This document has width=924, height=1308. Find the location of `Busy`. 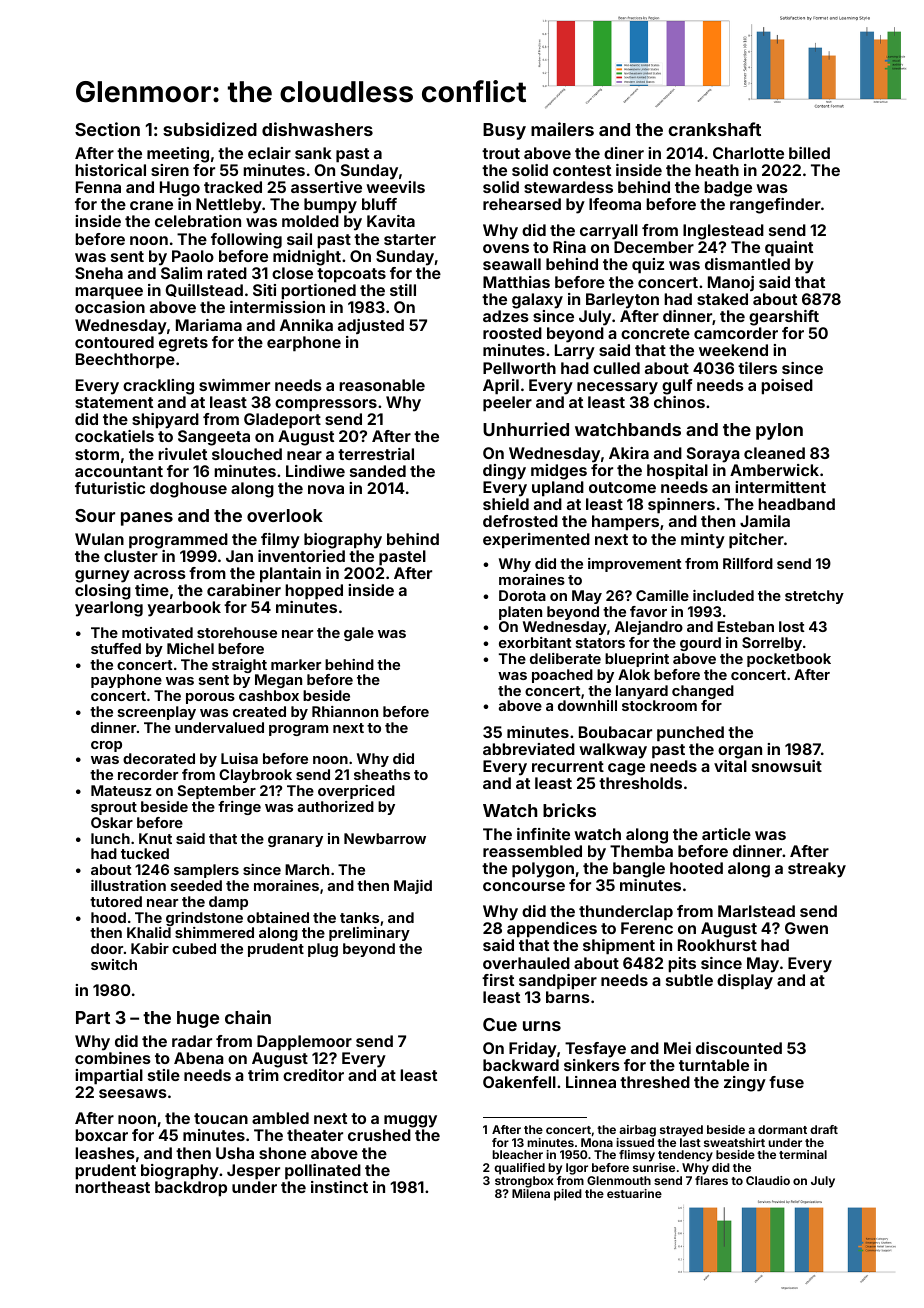

Busy is located at coordinates (504, 131).
